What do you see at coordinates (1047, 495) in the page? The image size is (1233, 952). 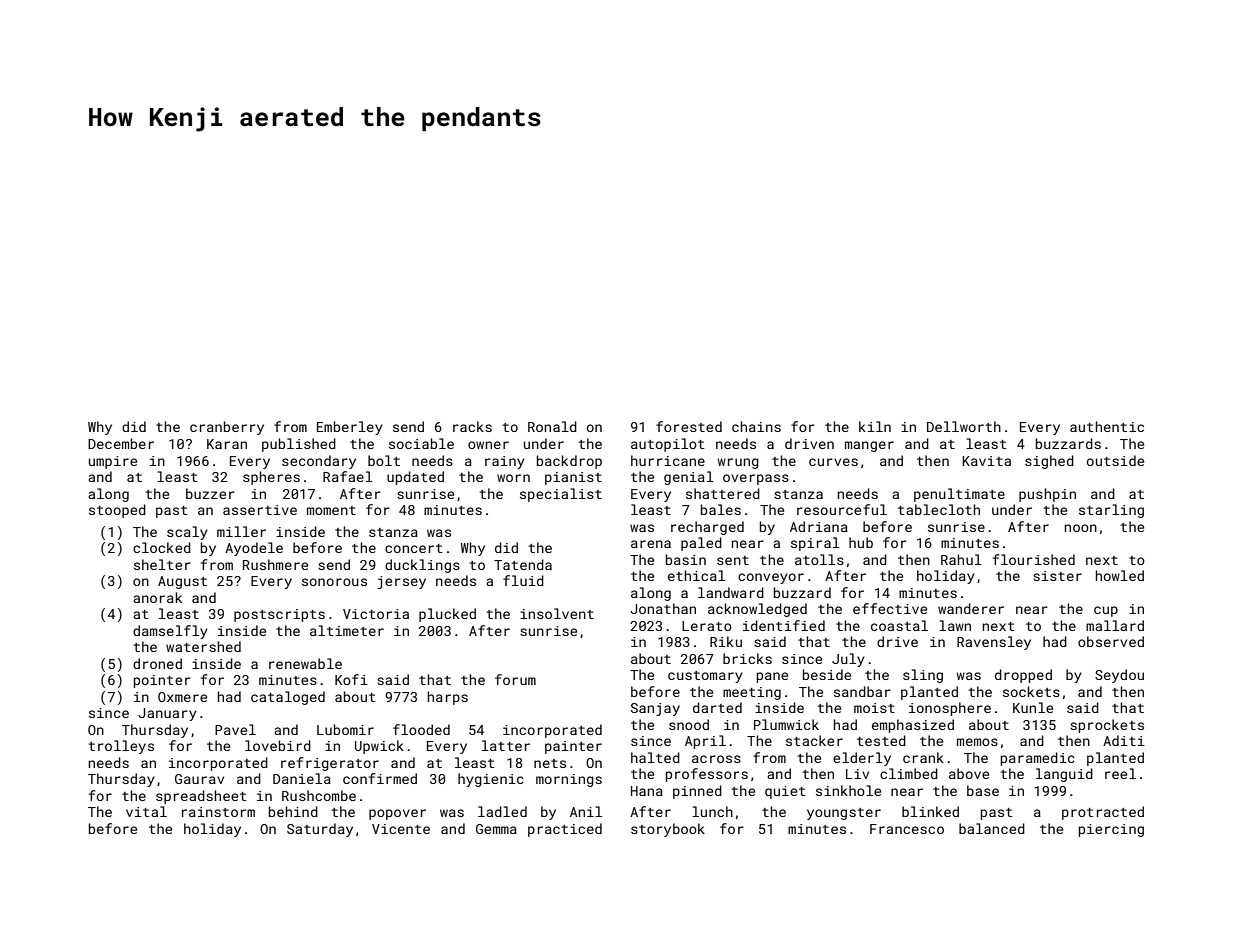 I see `pushpin` at bounding box center [1047, 495].
